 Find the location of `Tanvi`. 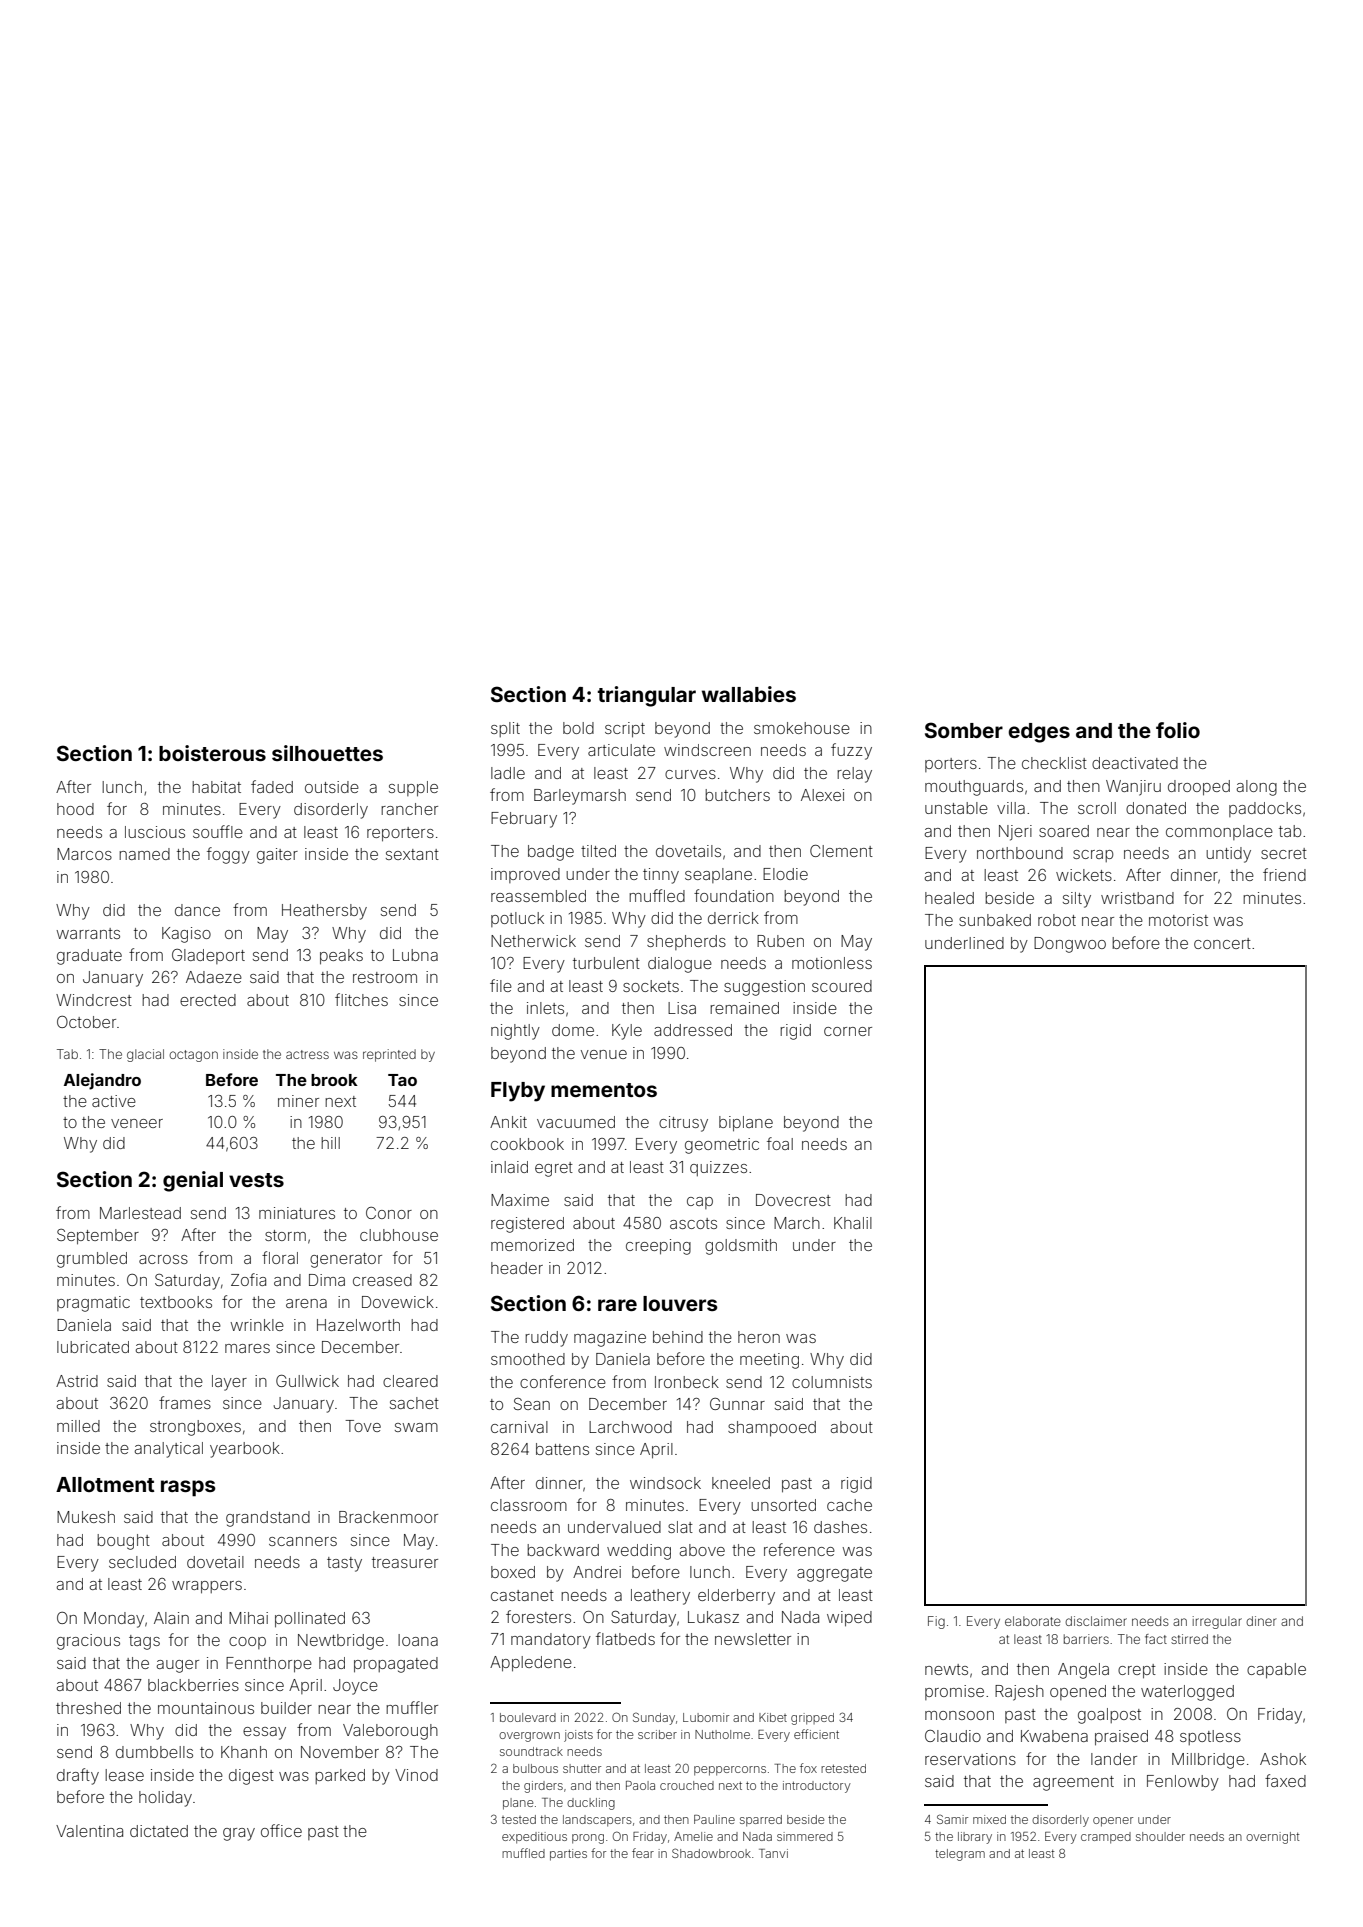

Tanvi is located at coordinates (773, 1853).
